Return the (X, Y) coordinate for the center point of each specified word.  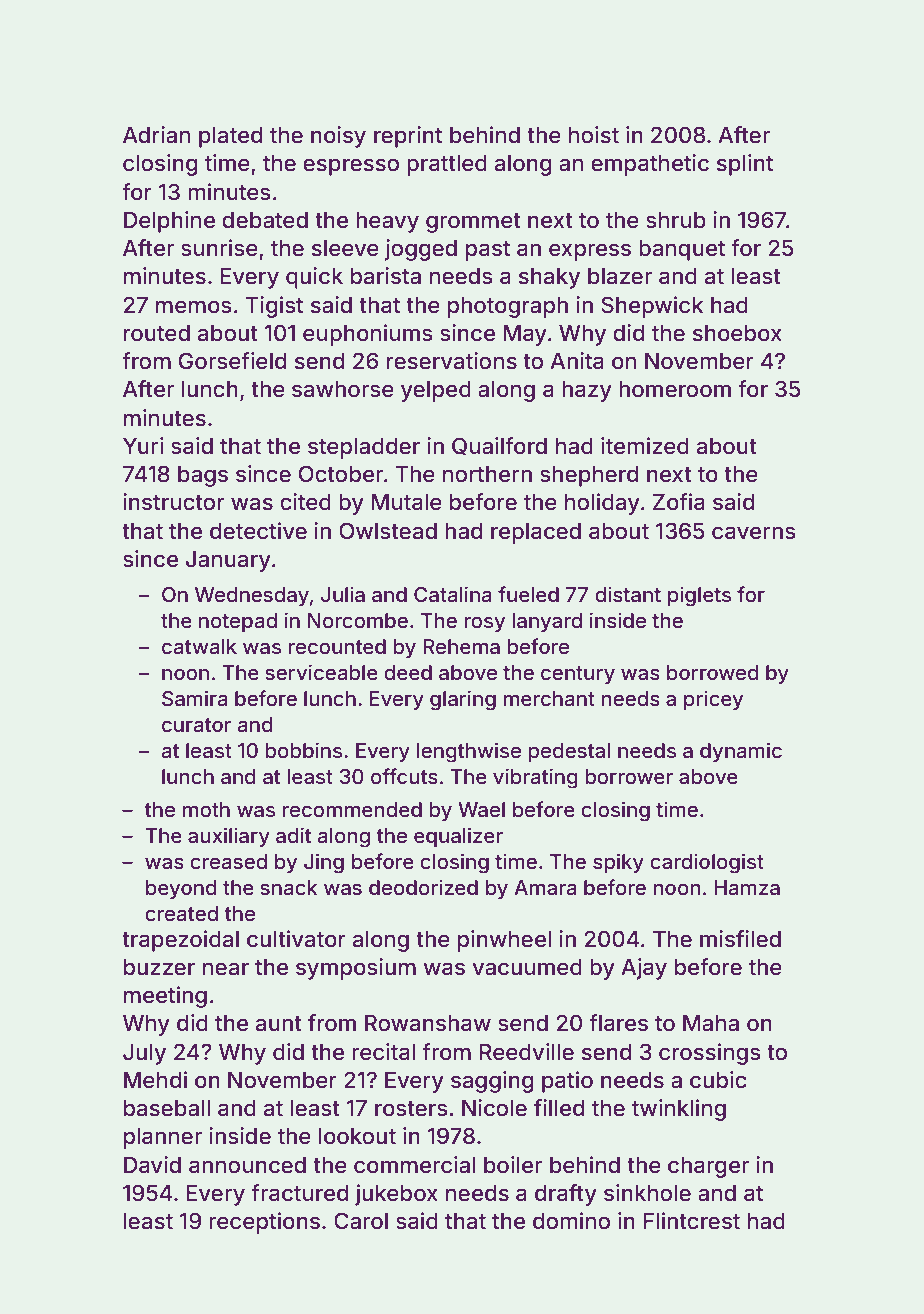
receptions (264, 1223)
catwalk (199, 647)
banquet (682, 250)
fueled (528, 594)
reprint (408, 137)
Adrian (156, 135)
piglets (699, 596)
